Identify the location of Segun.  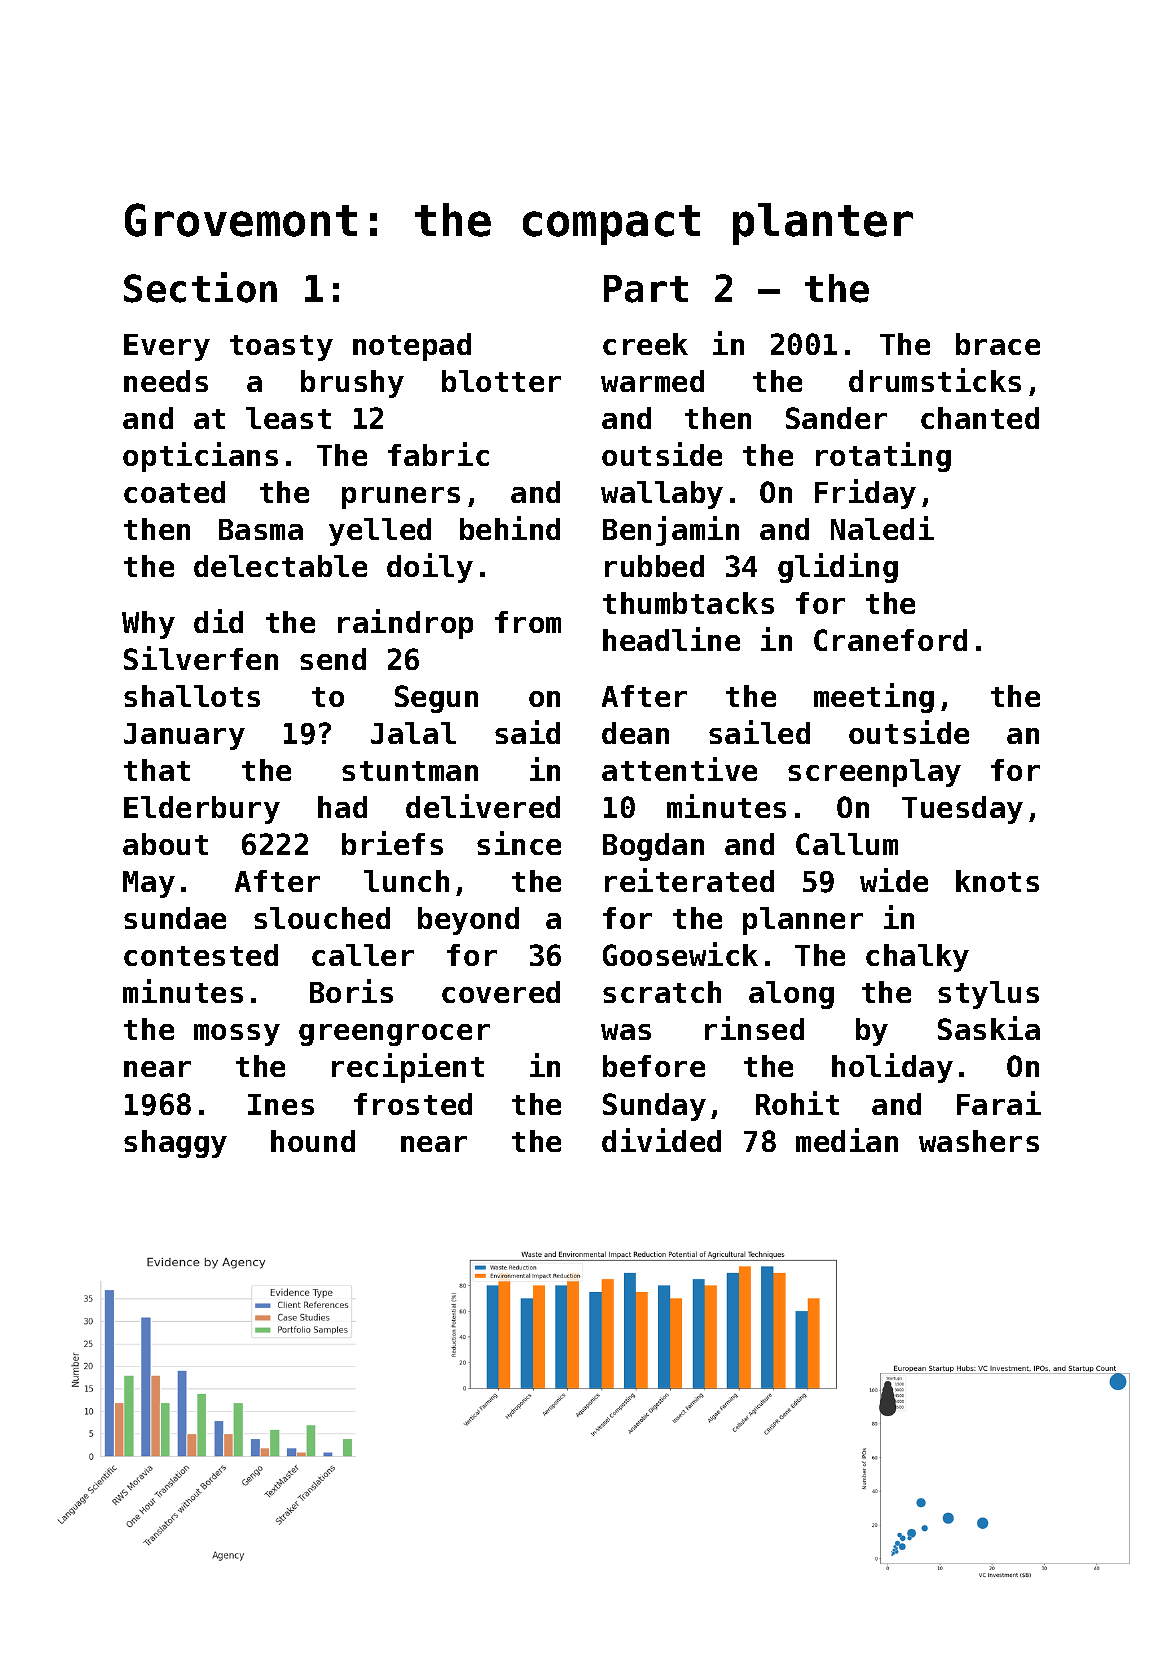
(436, 699).
